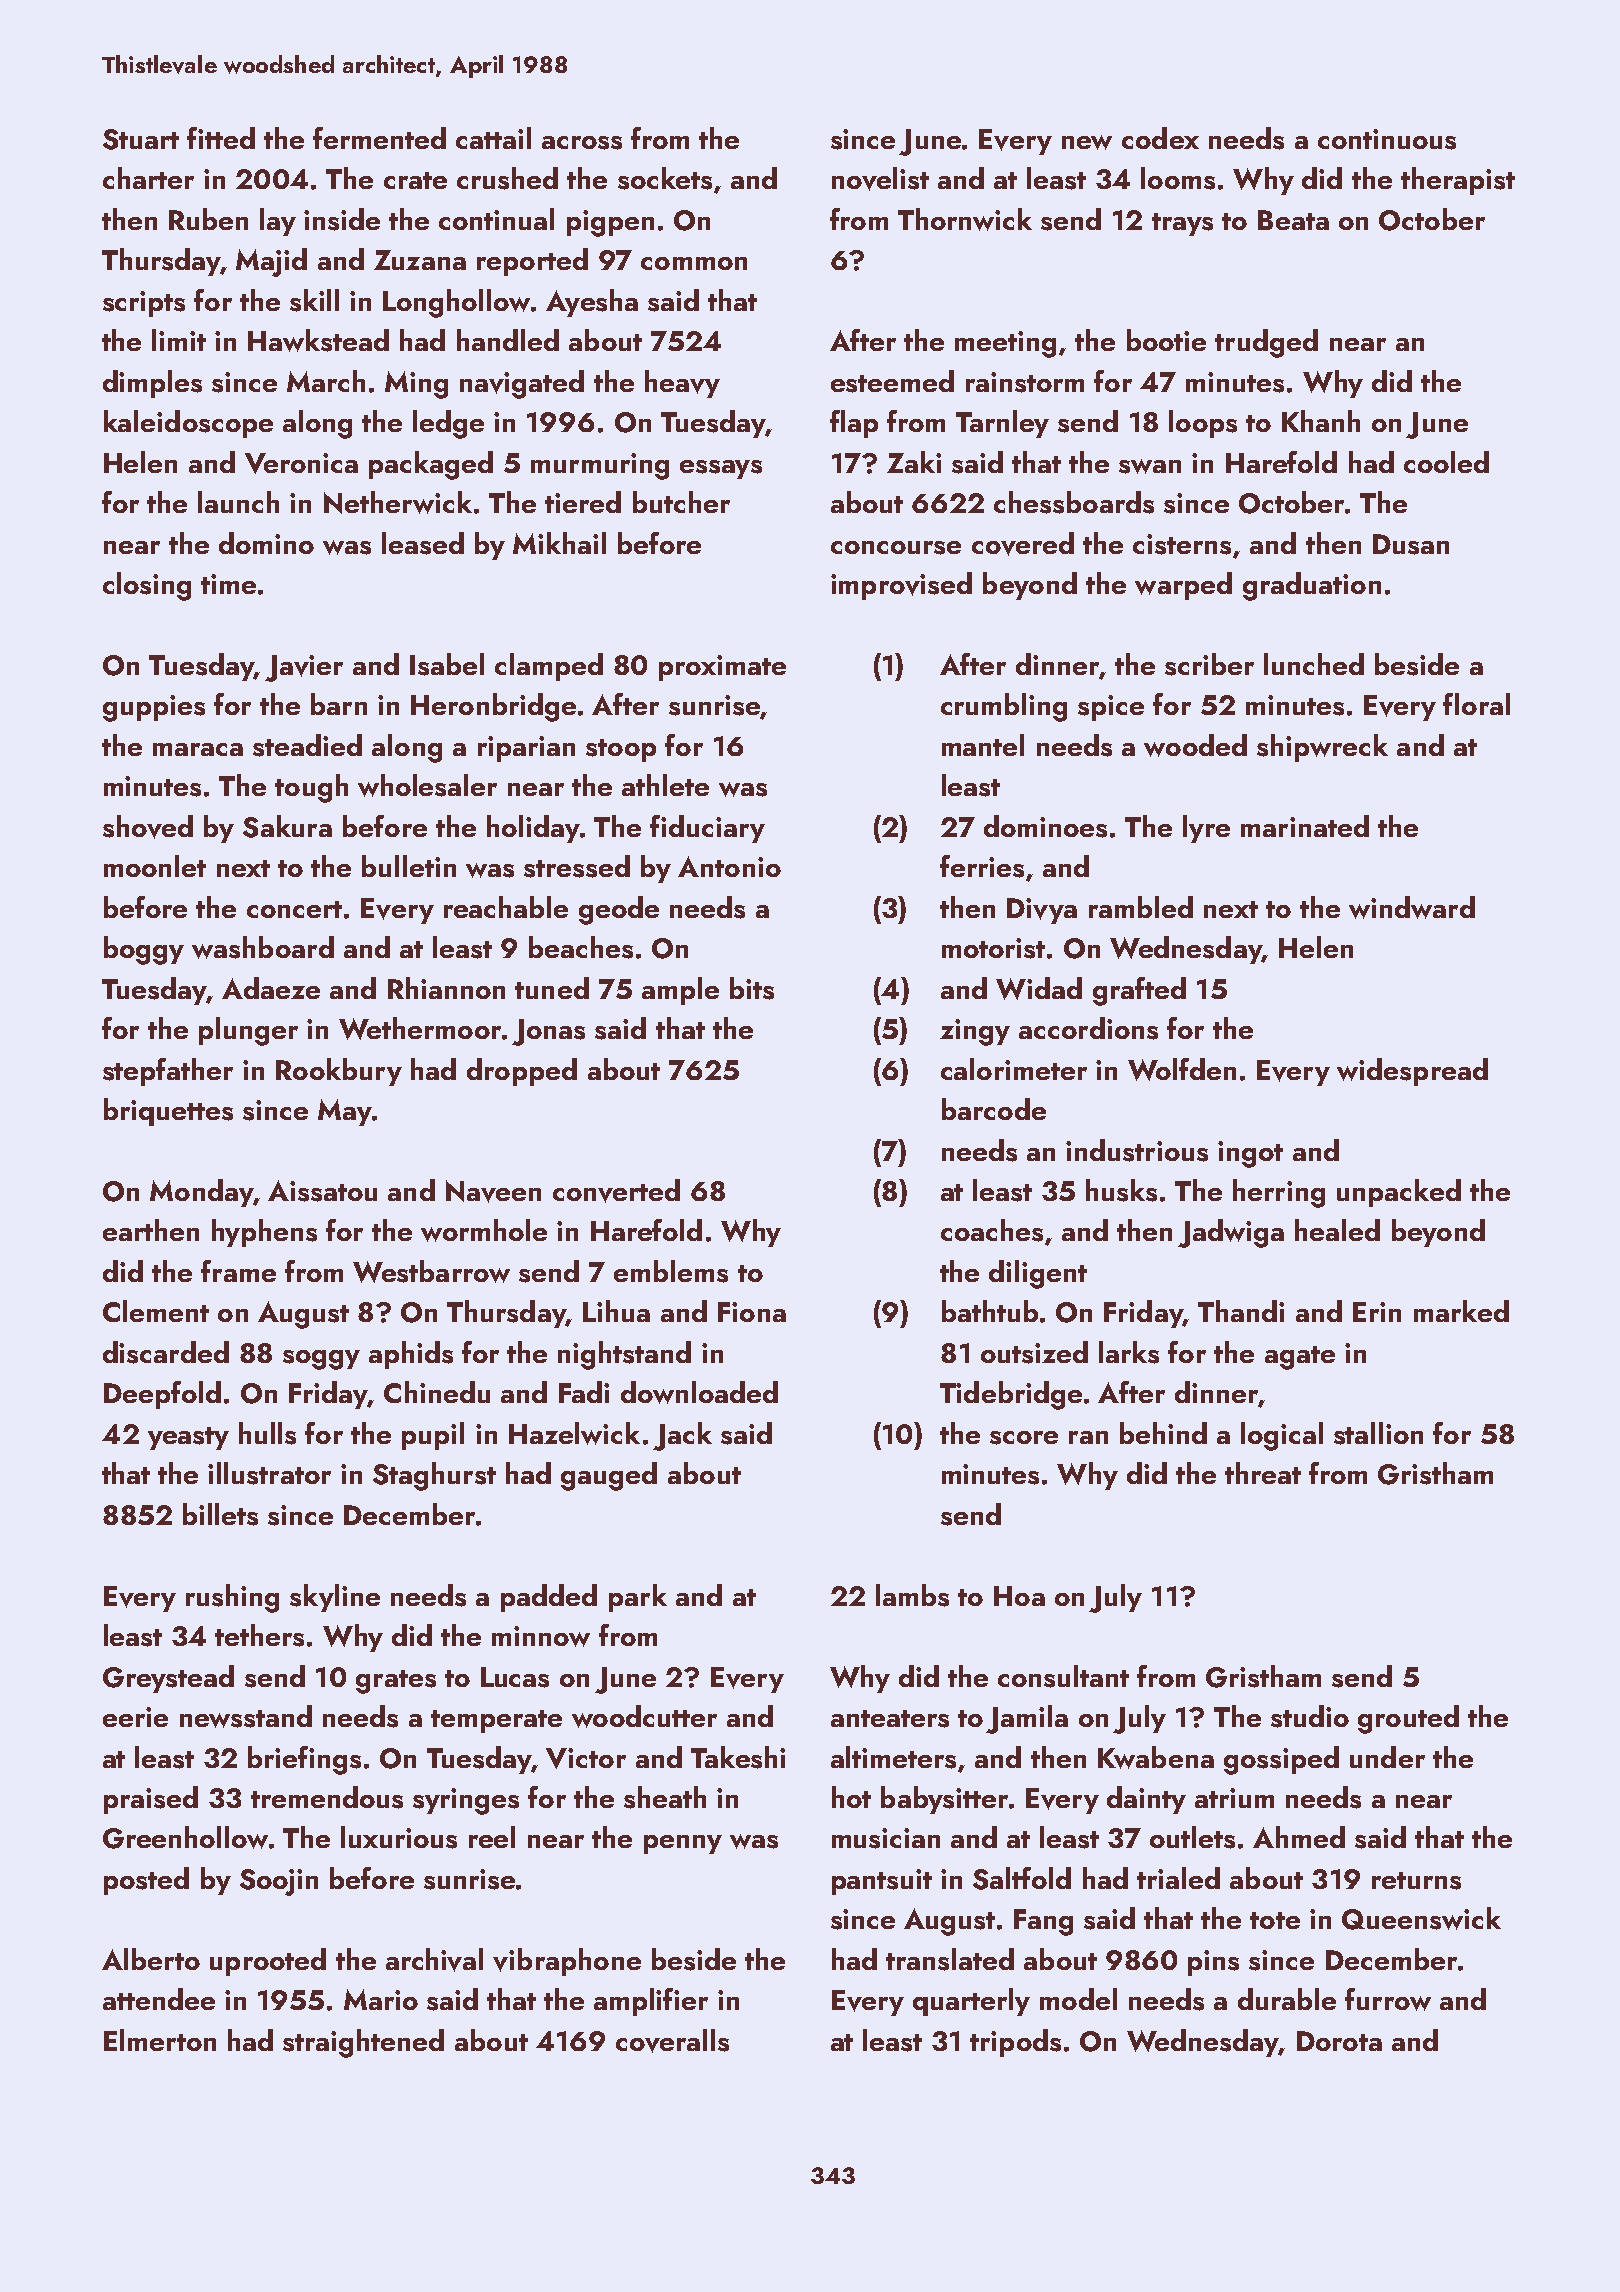 This document has height=2292, width=1620. Describe the element at coordinates (318, 340) in the document. I see `Hawkstead` at that location.
